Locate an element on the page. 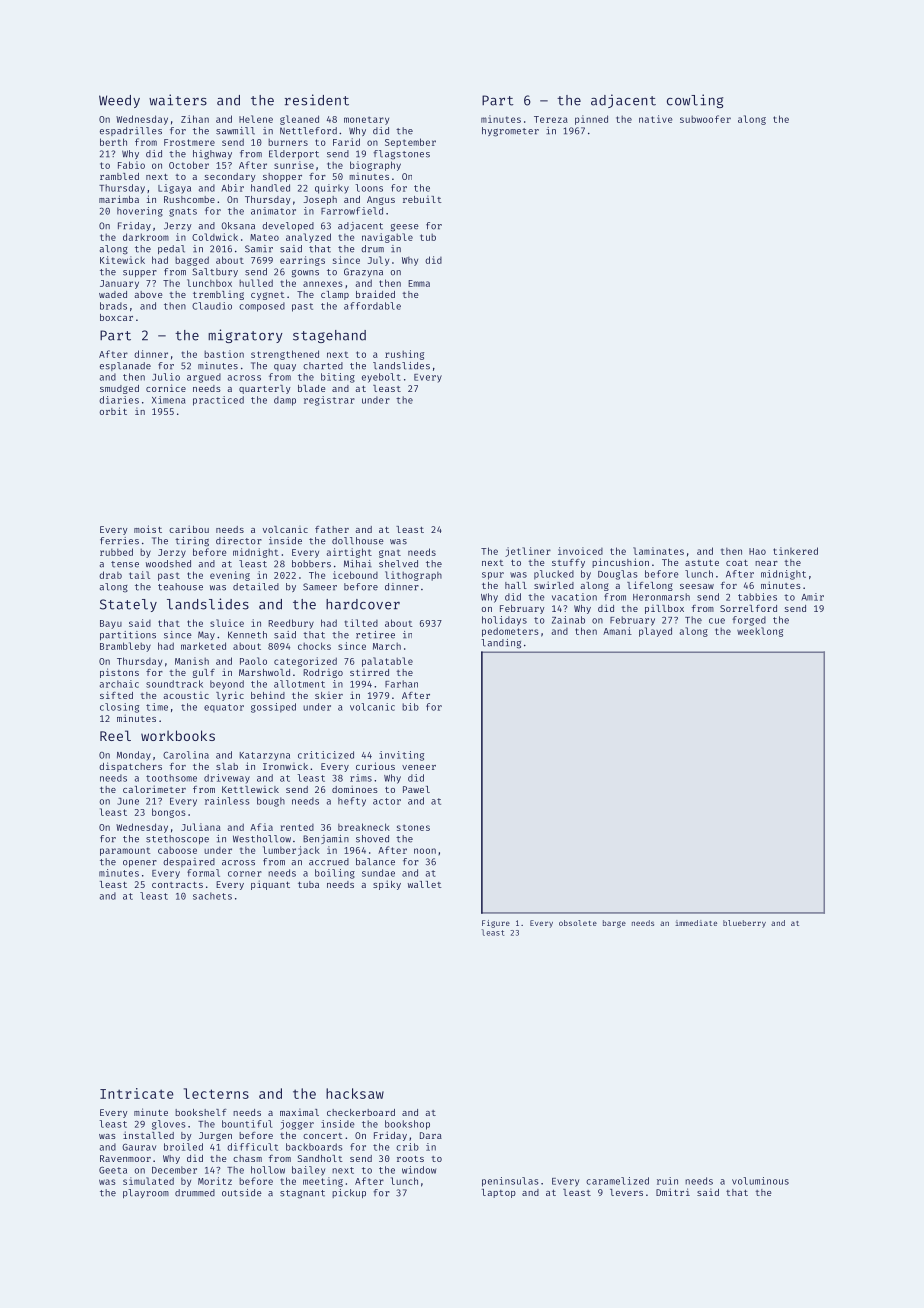 This page has width=924, height=1308. Figure is located at coordinates (496, 924).
